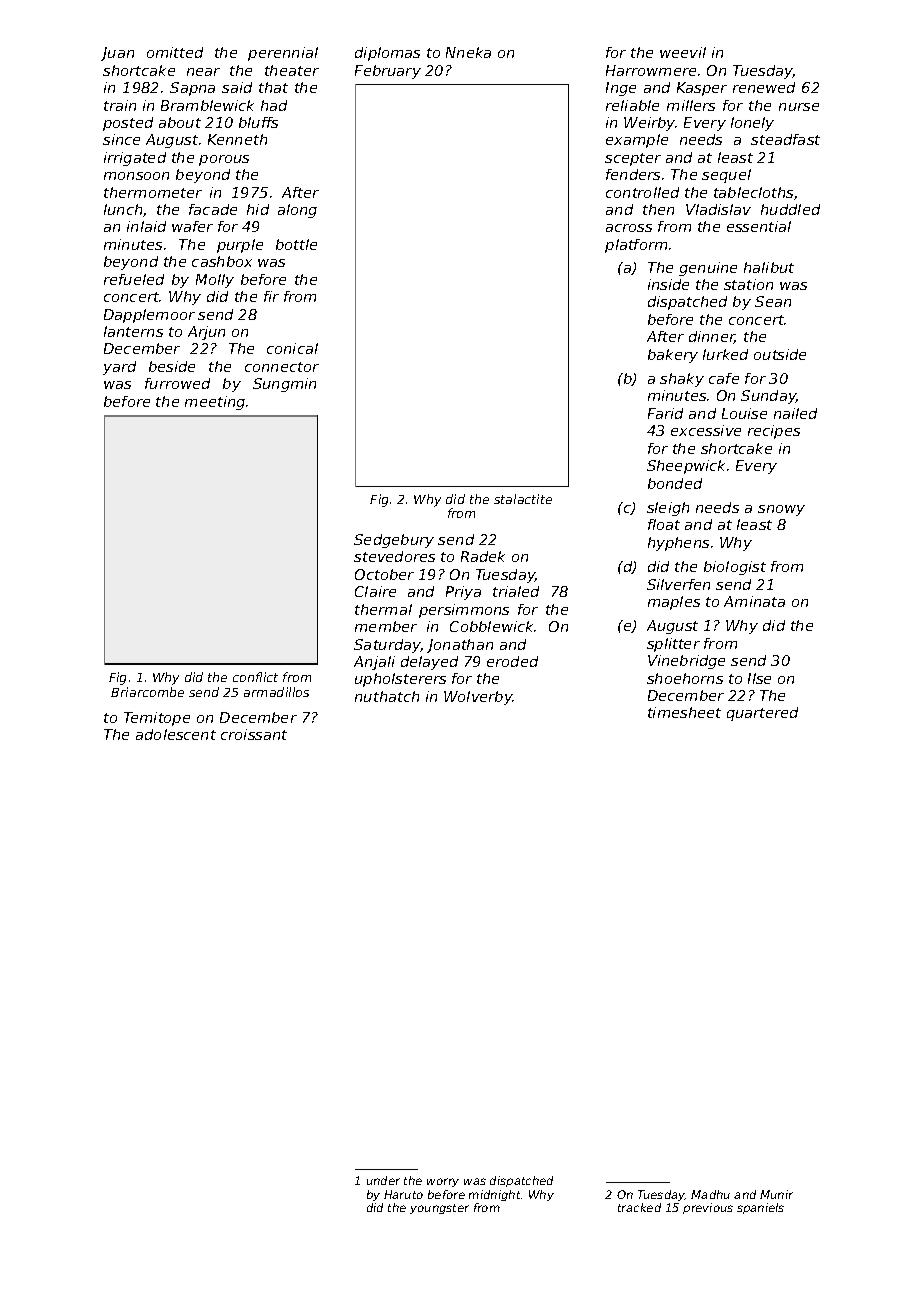 The image size is (924, 1308). Describe the element at coordinates (215, 281) in the image. I see `Molly` at that location.
